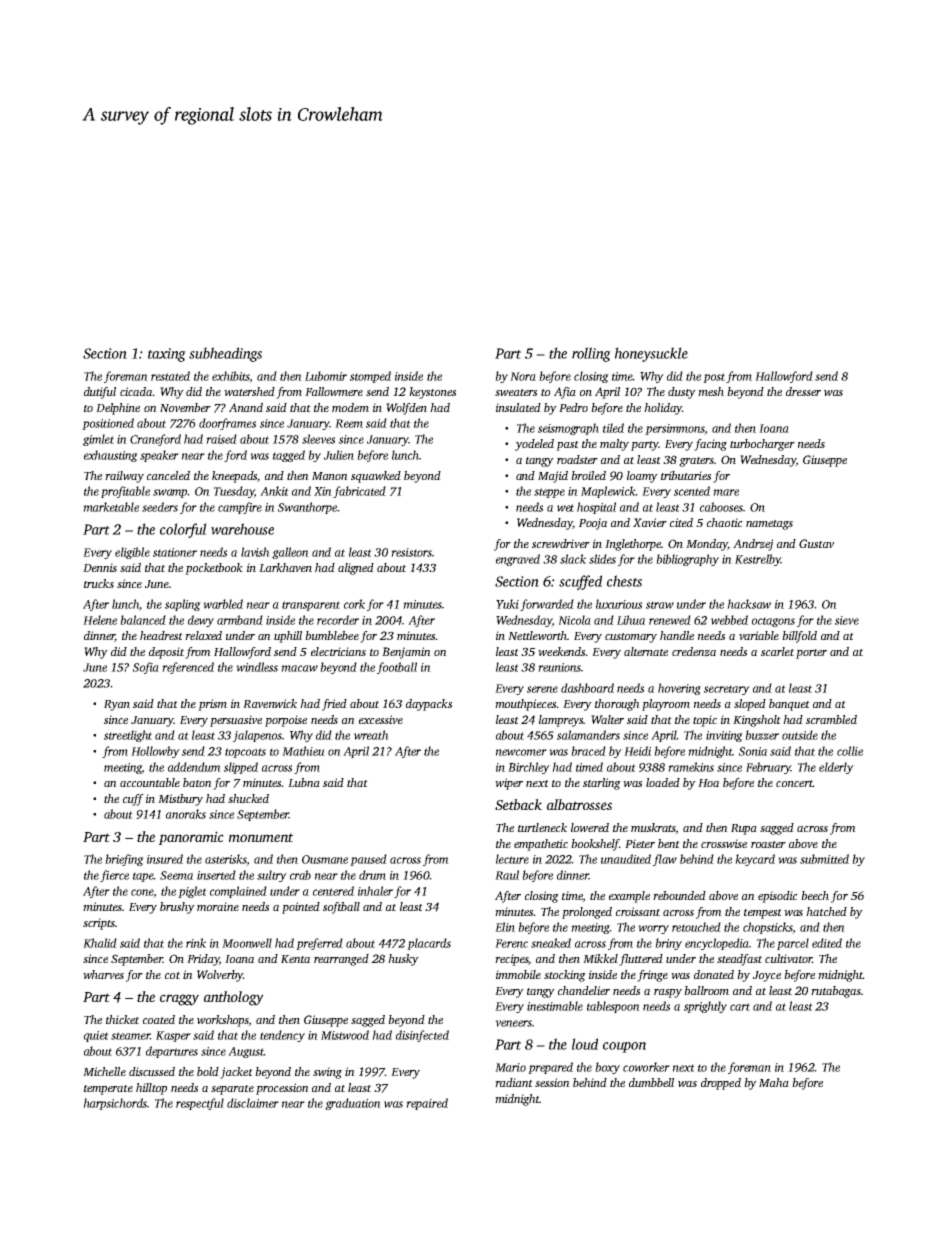  I want to click on turbocharger, so click(762, 445).
